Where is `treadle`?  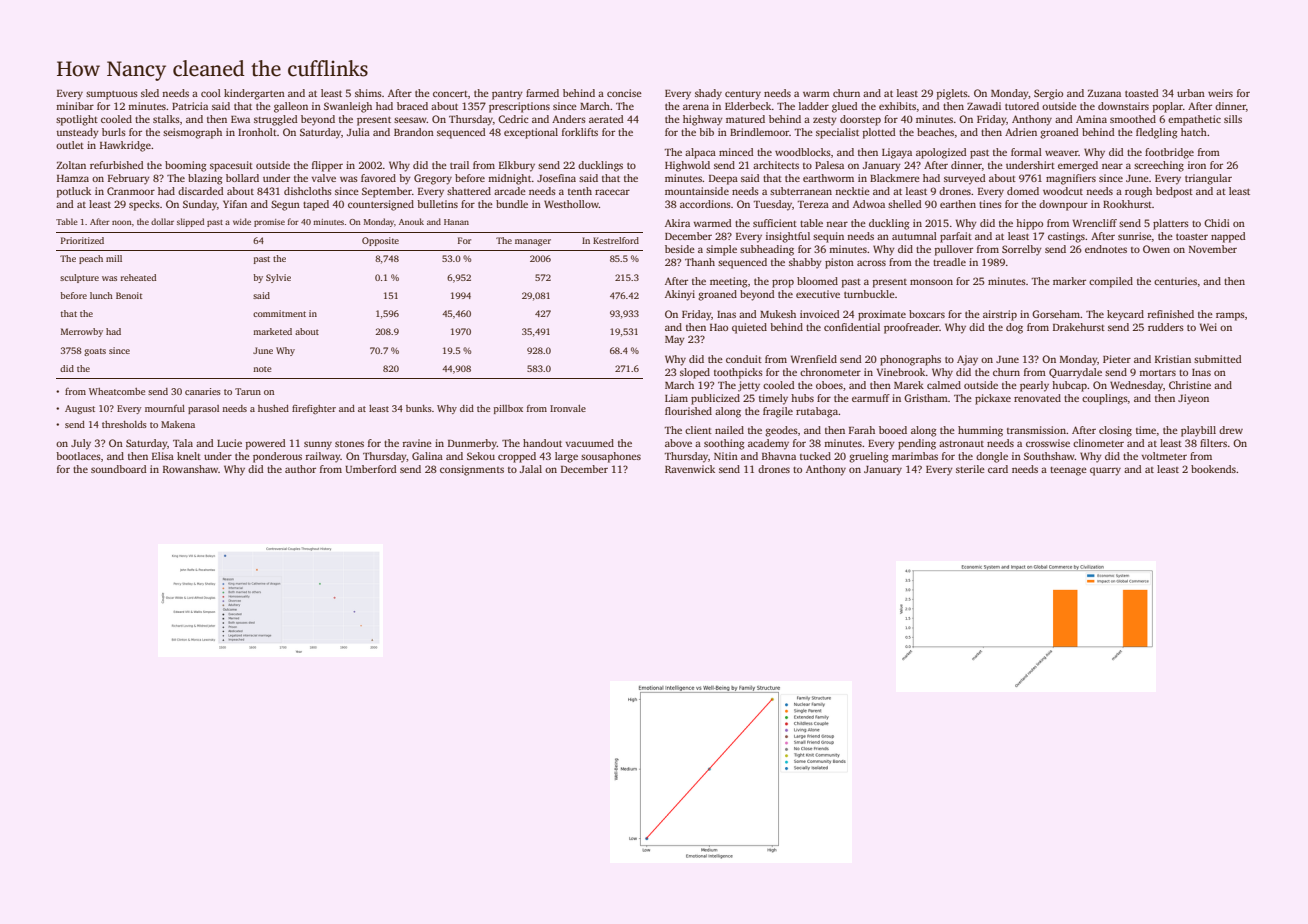
treadle is located at coordinates (949, 262).
